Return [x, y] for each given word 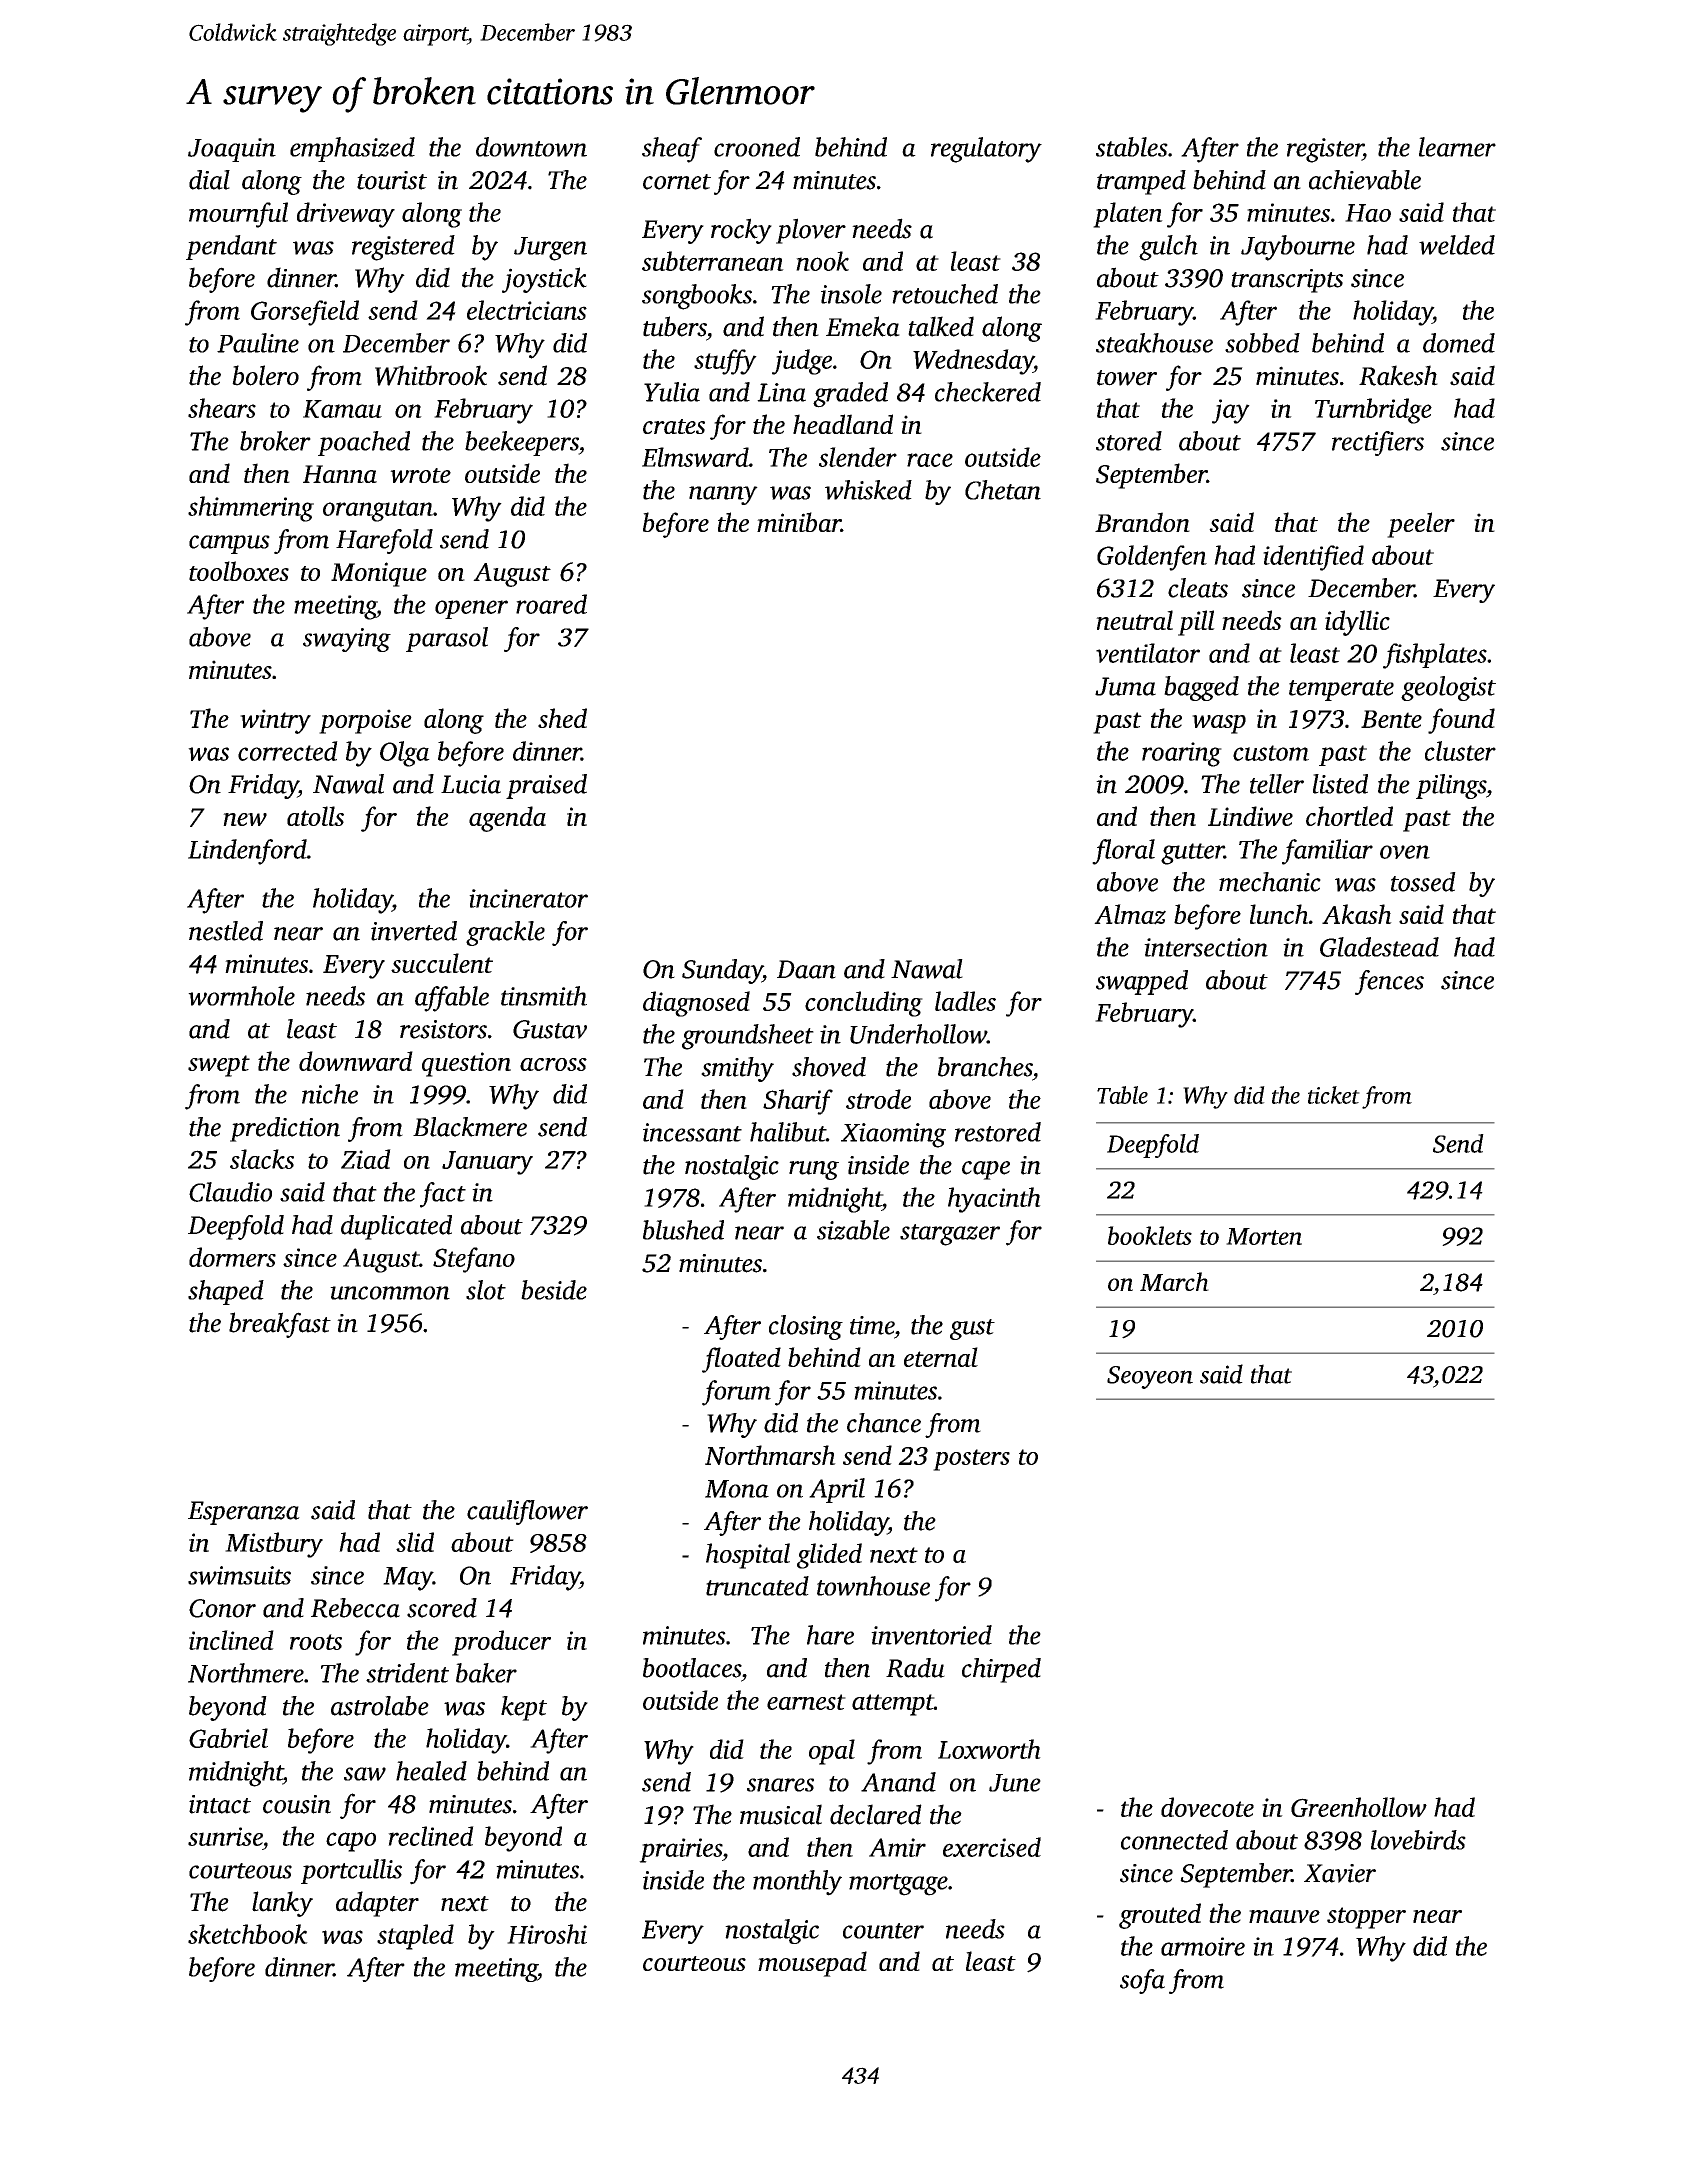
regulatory [986, 150]
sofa [1142, 1981]
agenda [507, 819]
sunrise [225, 1836]
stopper [1366, 1918]
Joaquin [232, 150]
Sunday [722, 971]
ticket [1334, 1095]
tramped [1141, 182]
